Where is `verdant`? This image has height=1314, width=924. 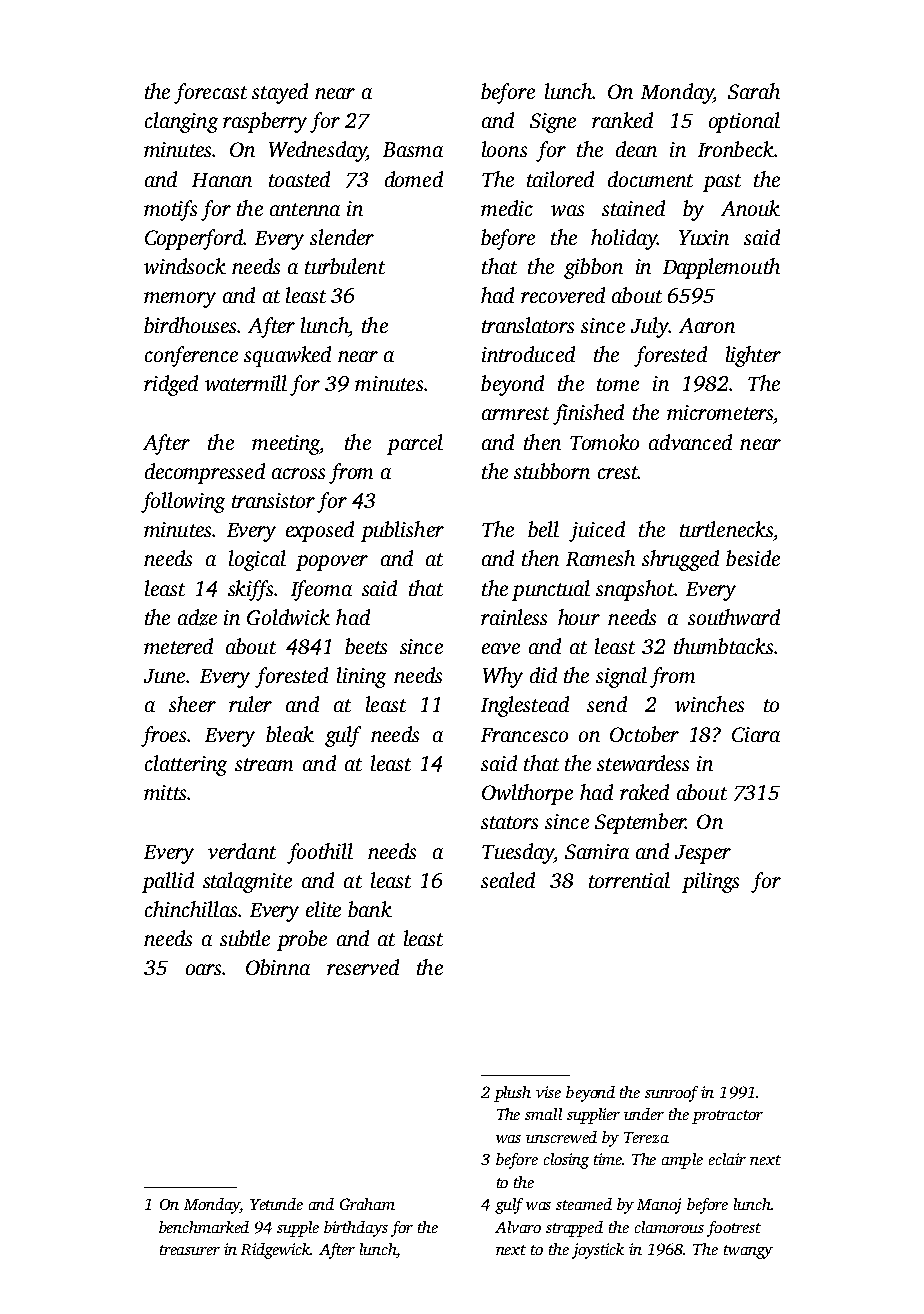 verdant is located at coordinates (242, 851).
